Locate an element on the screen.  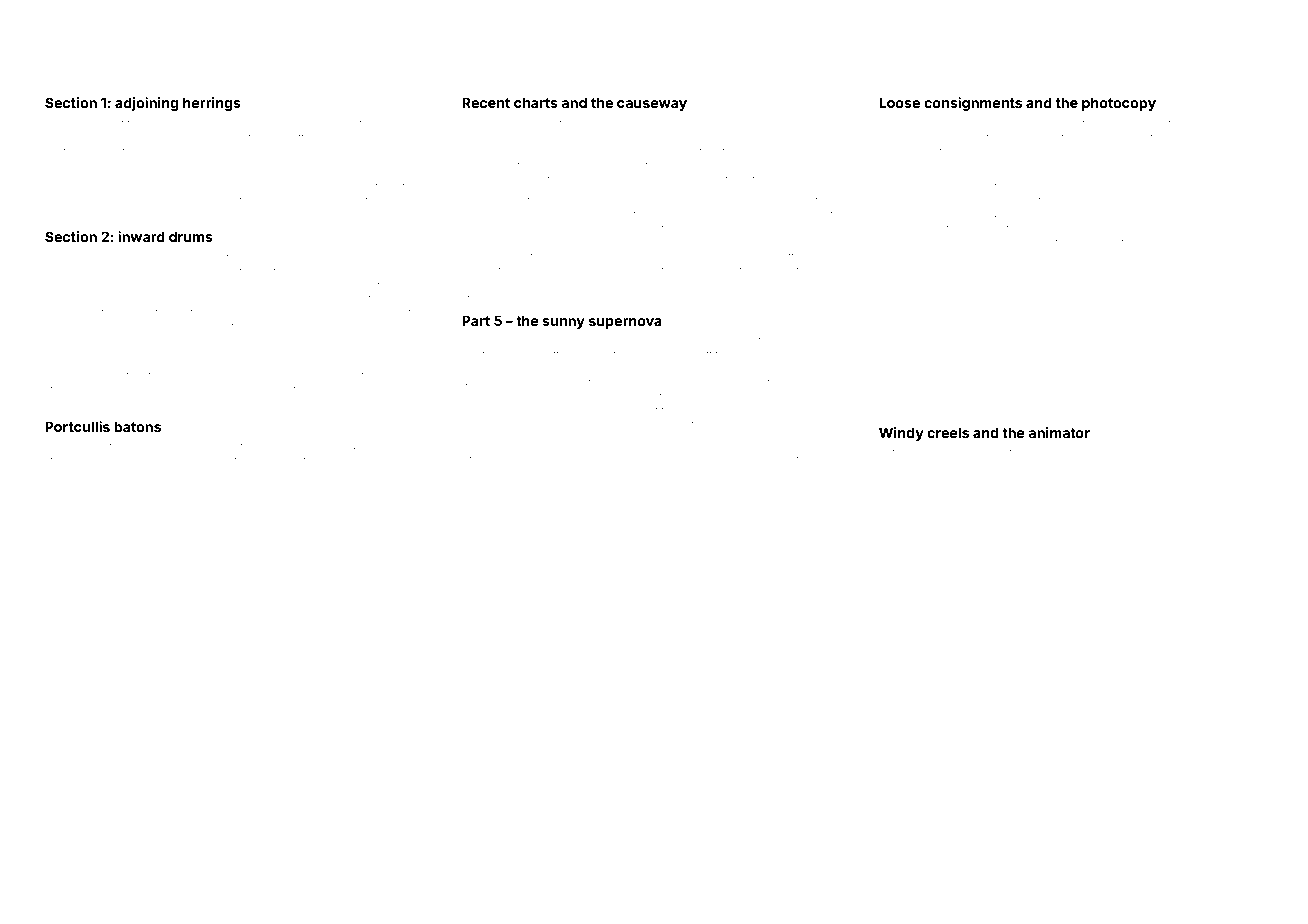
misplaced is located at coordinates (1010, 124).
